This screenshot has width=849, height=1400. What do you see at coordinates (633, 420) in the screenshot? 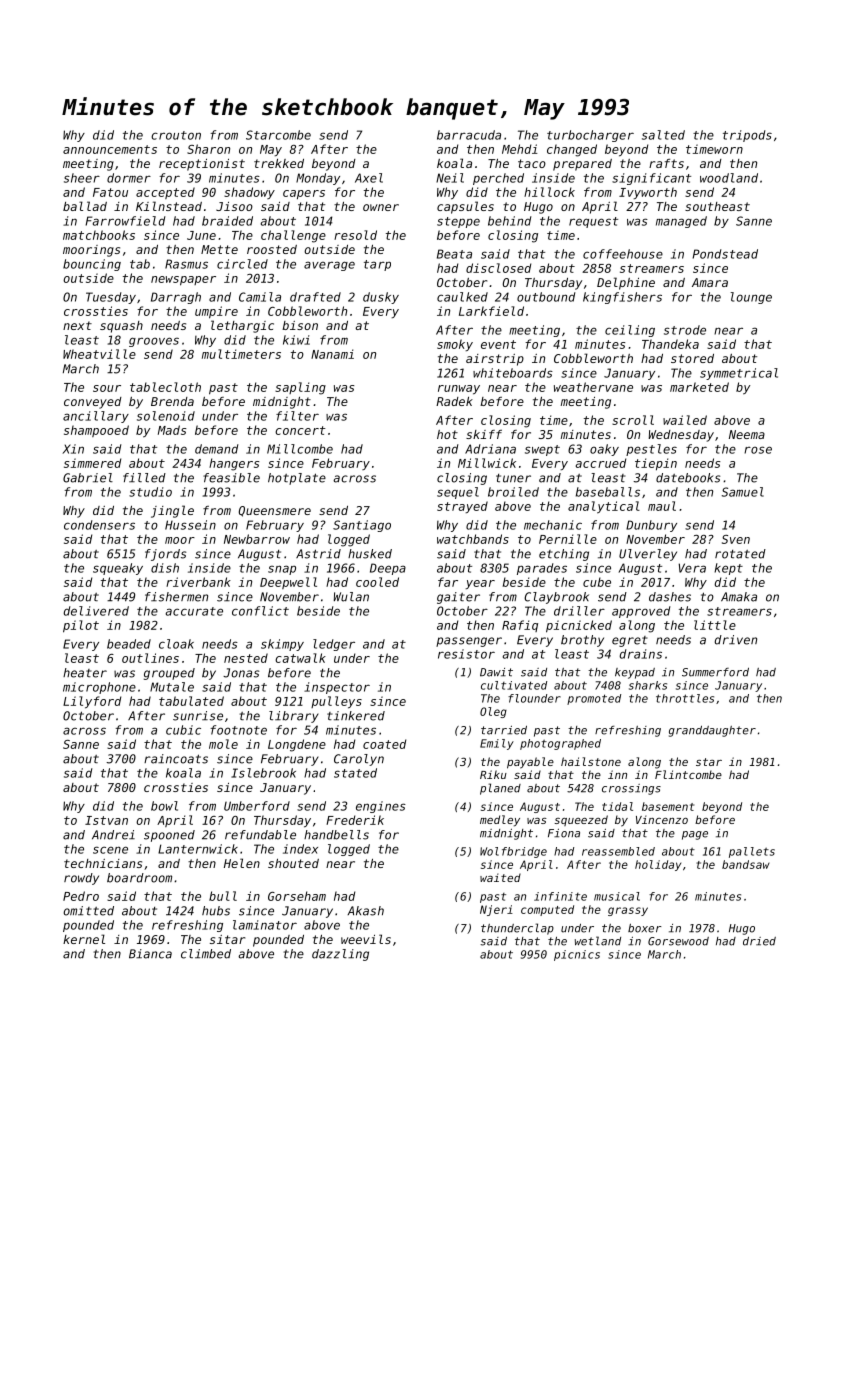
I see `scroll` at bounding box center [633, 420].
